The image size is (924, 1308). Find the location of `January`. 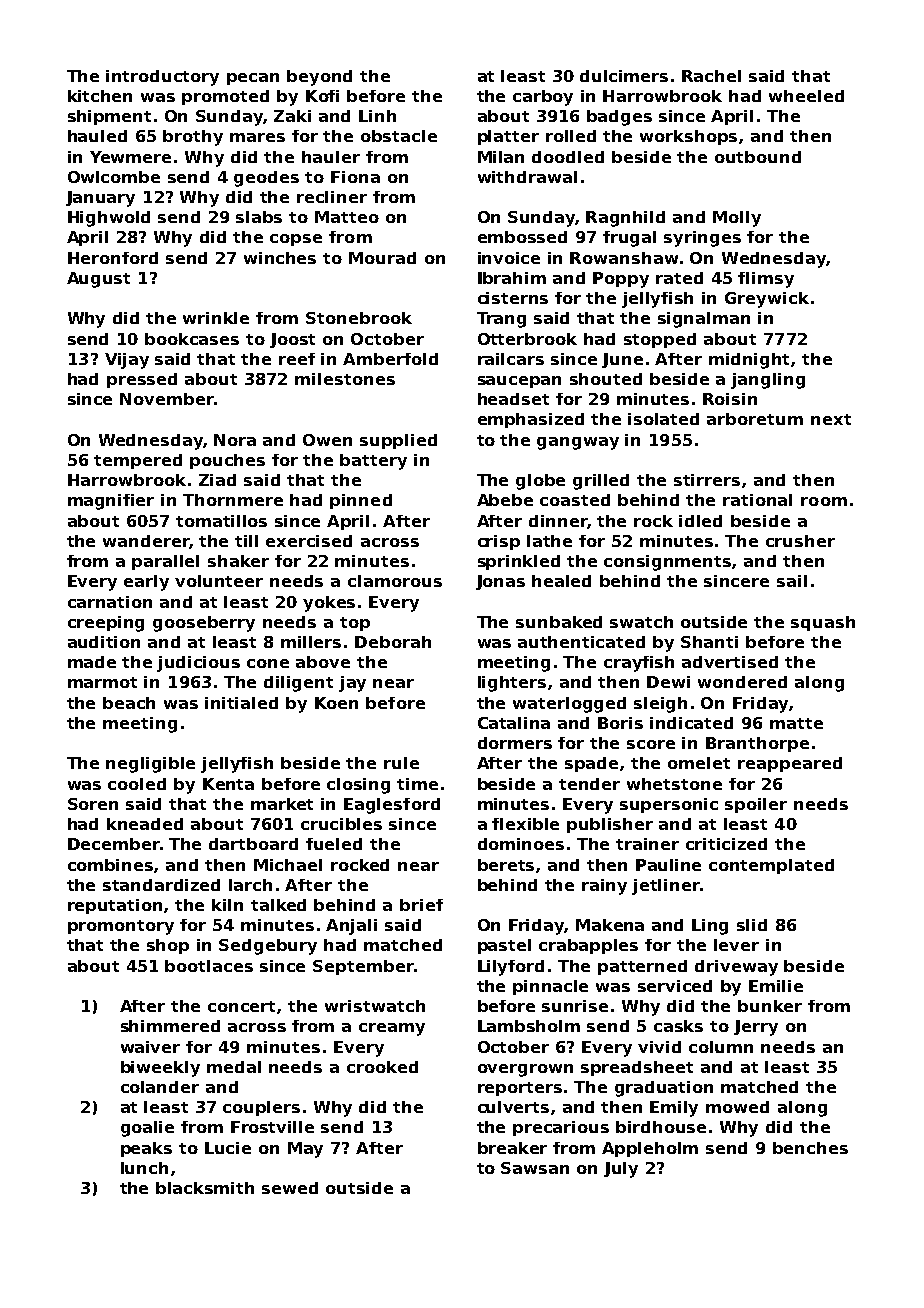

January is located at coordinates (100, 199).
